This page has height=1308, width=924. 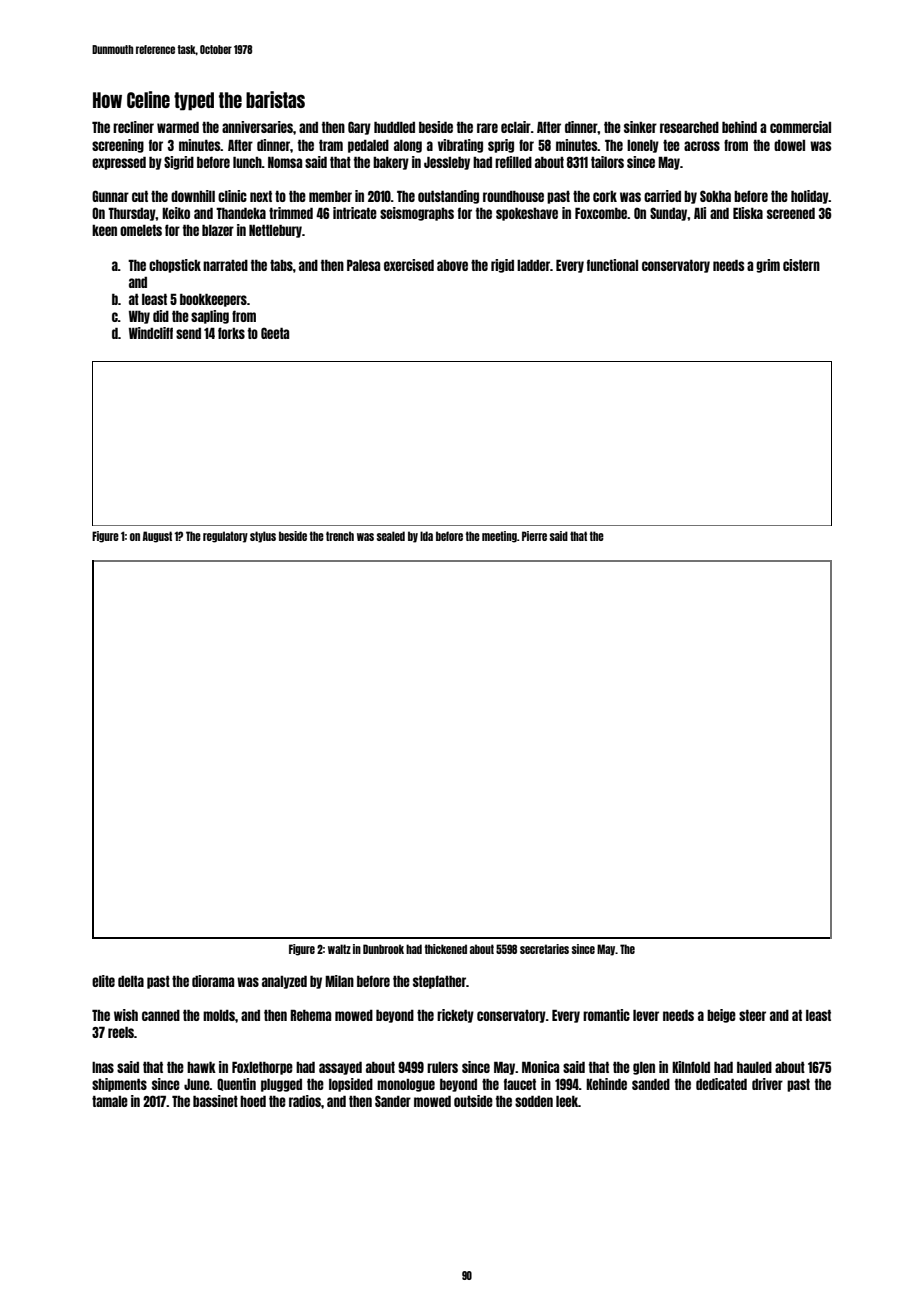 I want to click on meeting, so click(x=499, y=537).
